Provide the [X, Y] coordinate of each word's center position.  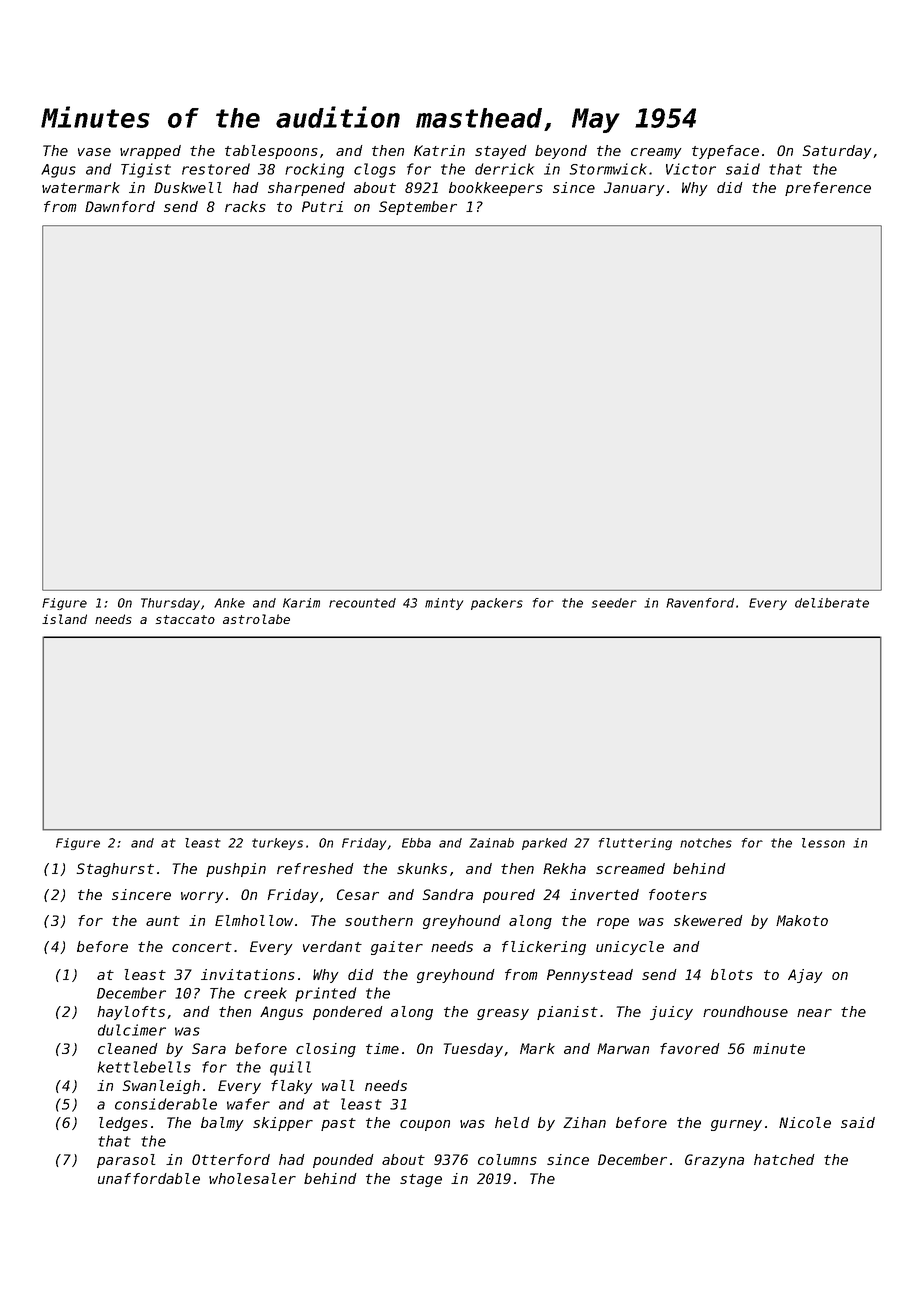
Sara [209, 1048]
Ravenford [700, 603]
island [64, 619]
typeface [725, 152]
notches [706, 843]
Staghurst [115, 870]
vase [94, 152]
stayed [501, 152]
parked [544, 844]
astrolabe [256, 619]
